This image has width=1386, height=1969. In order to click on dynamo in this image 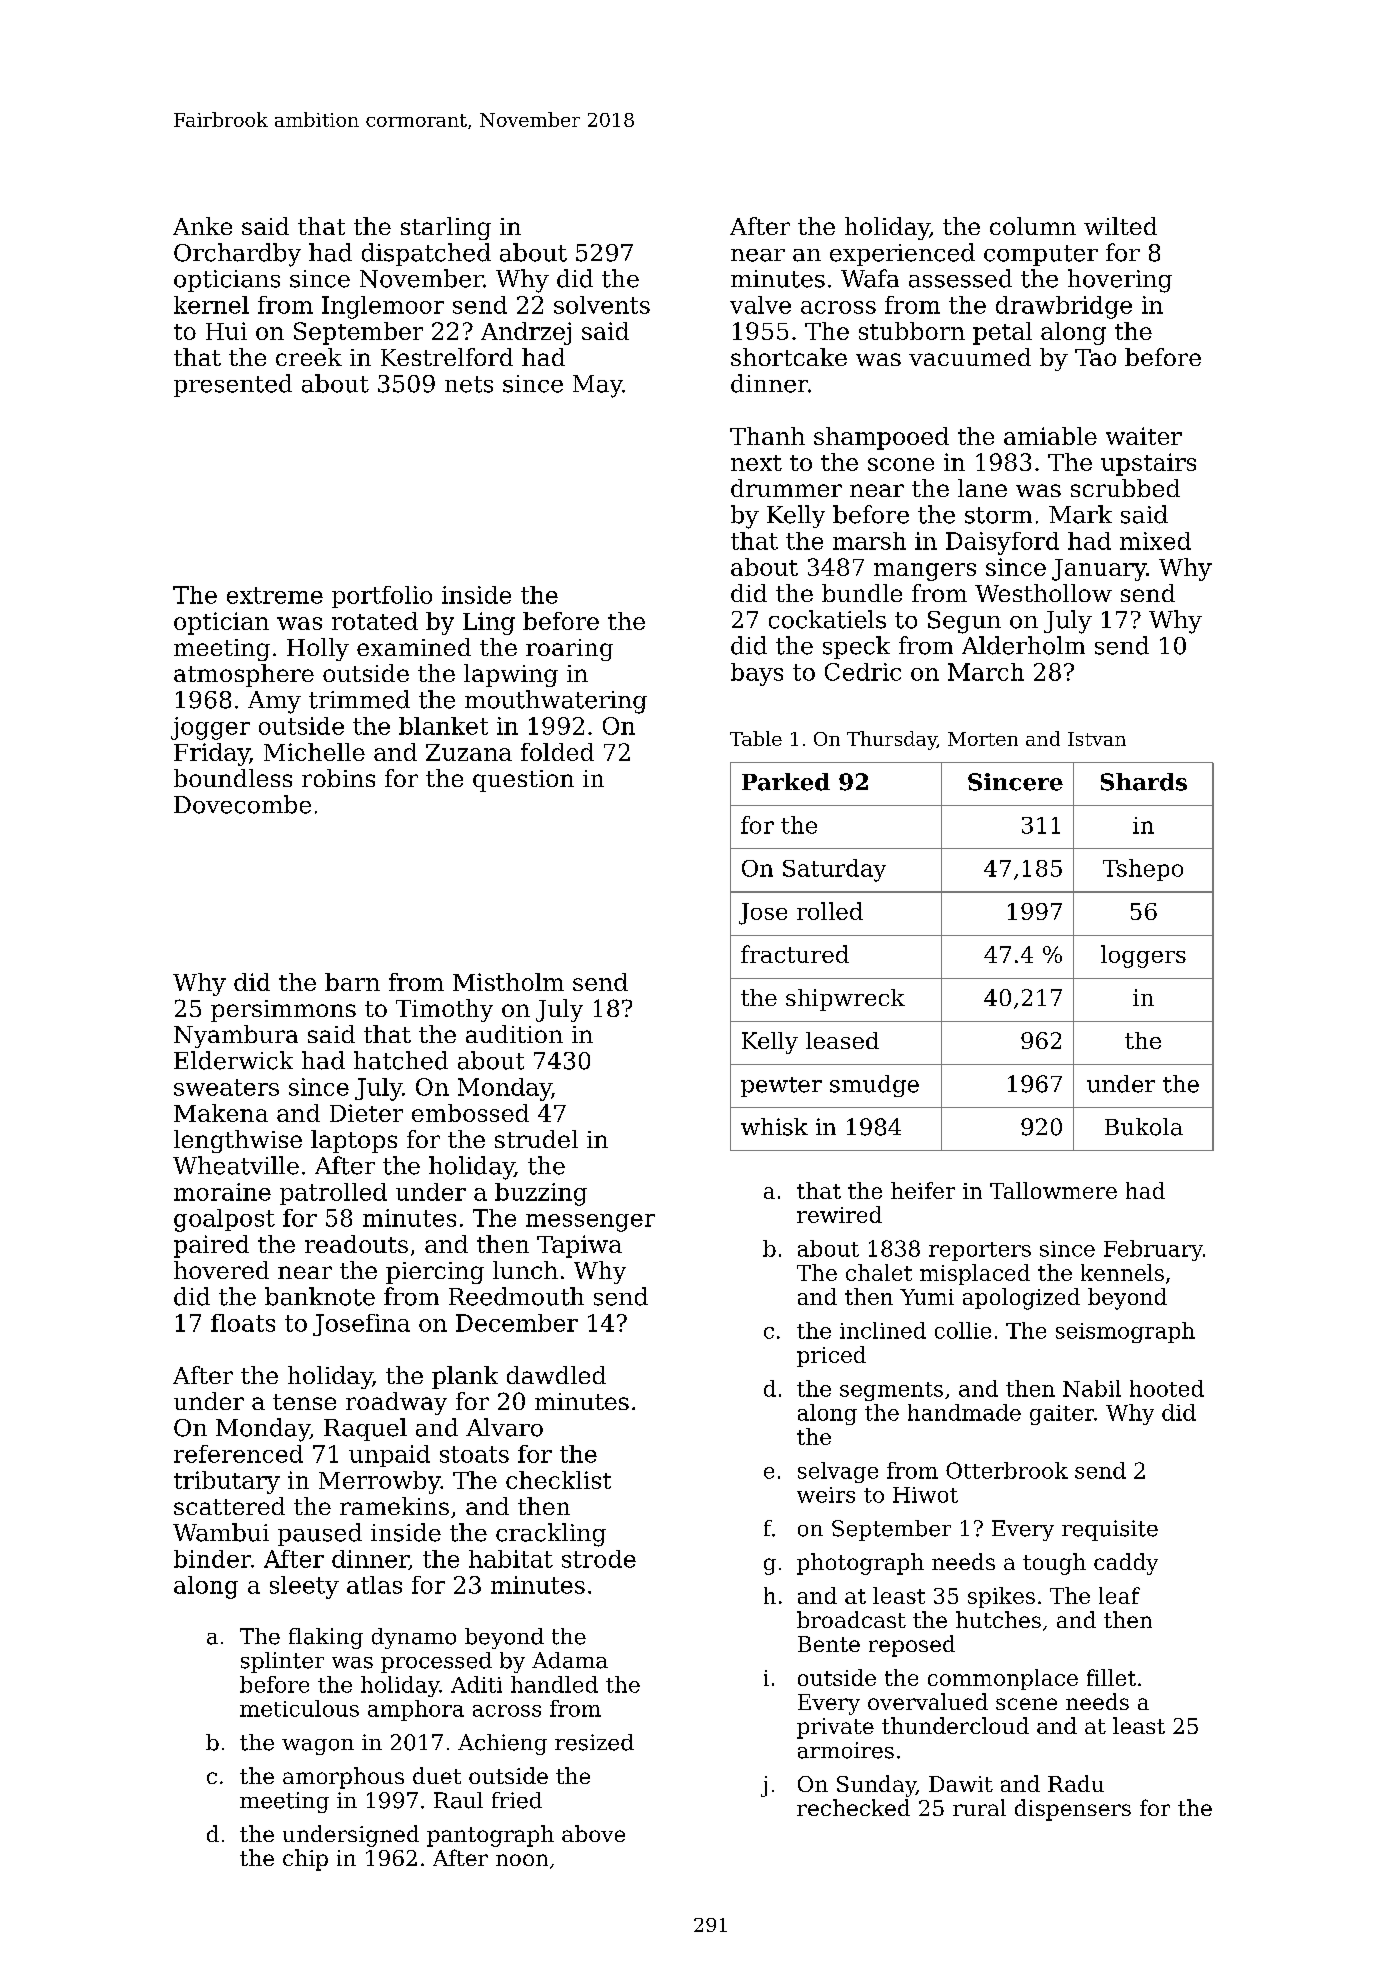, I will do `click(414, 1638)`.
